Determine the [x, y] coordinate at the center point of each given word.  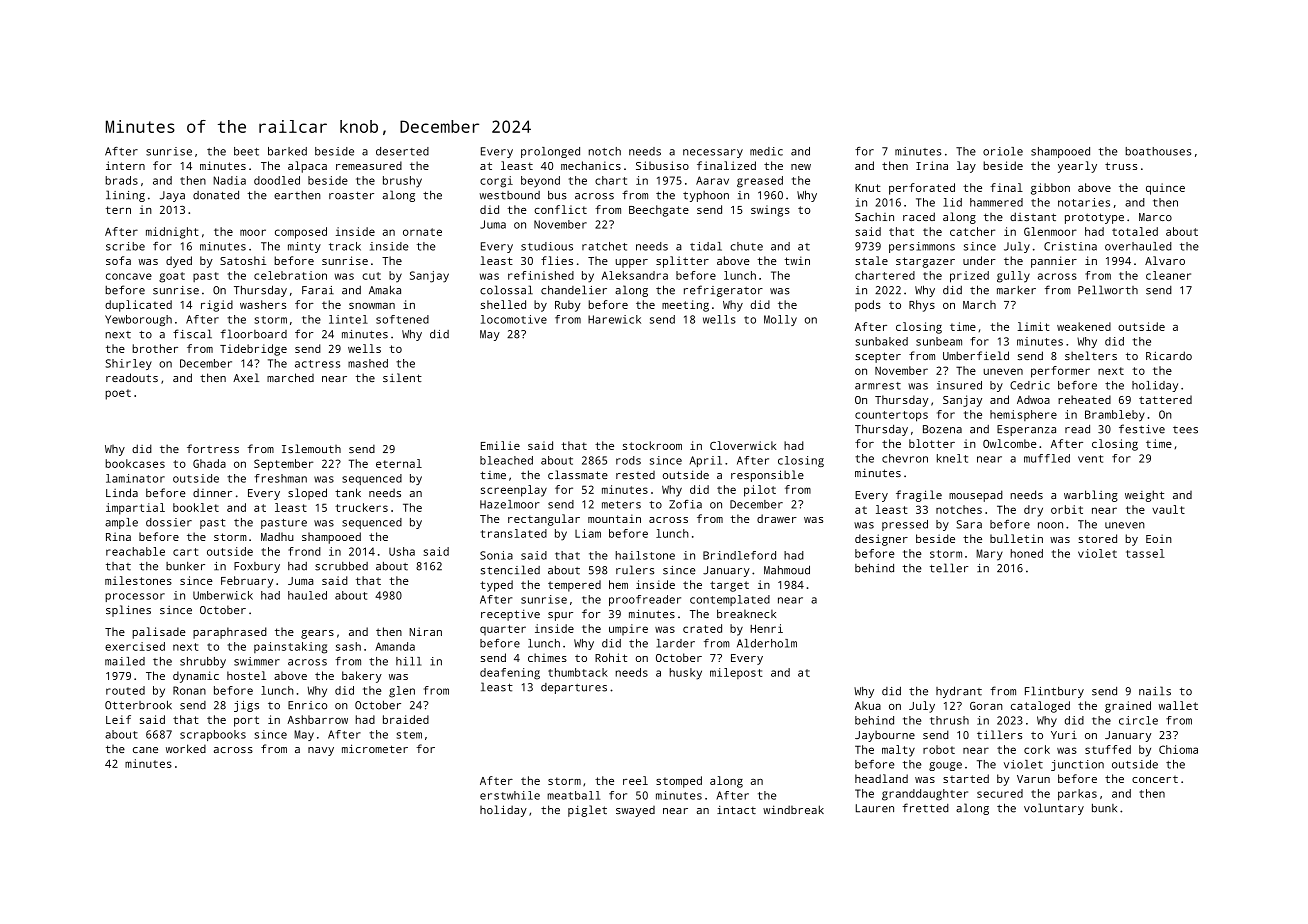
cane [145, 750]
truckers [361, 507]
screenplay [514, 491]
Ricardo [1169, 355]
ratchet [604, 246]
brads [121, 180]
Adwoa [1033, 399]
